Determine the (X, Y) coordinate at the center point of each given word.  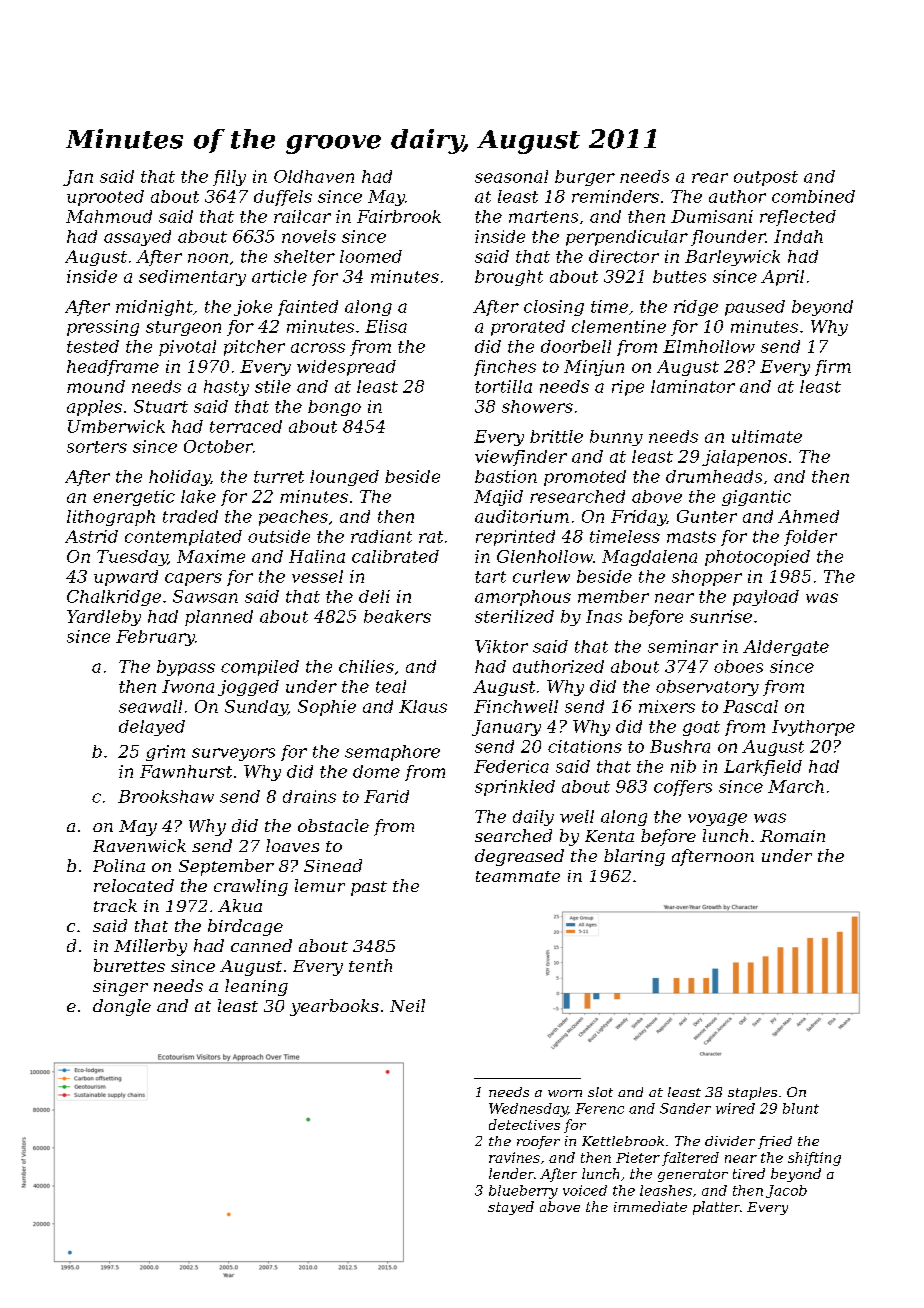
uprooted (105, 198)
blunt (801, 1108)
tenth (370, 965)
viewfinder (521, 458)
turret (279, 477)
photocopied (757, 558)
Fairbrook (399, 216)
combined (813, 196)
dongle (122, 1007)
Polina (119, 865)
